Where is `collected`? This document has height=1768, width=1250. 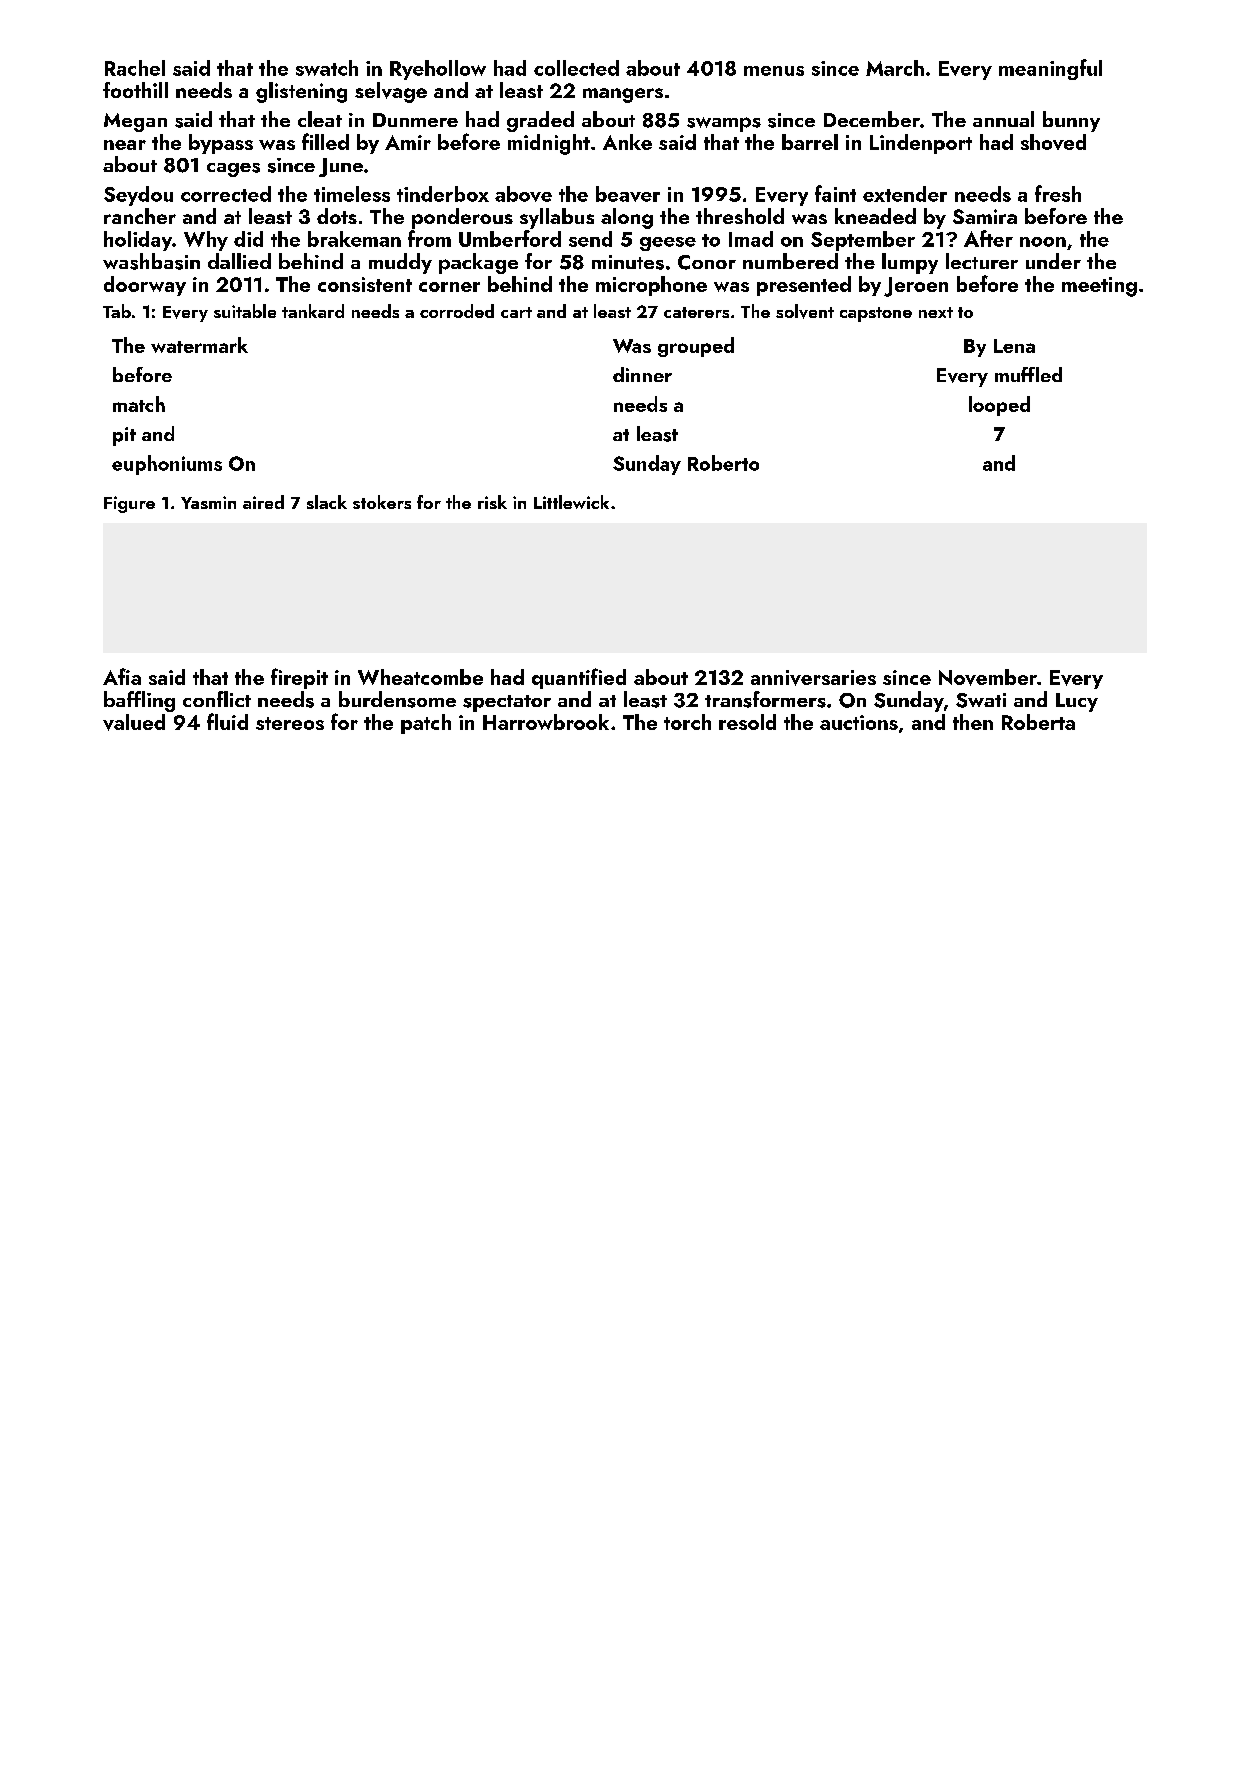 collected is located at coordinates (576, 68).
